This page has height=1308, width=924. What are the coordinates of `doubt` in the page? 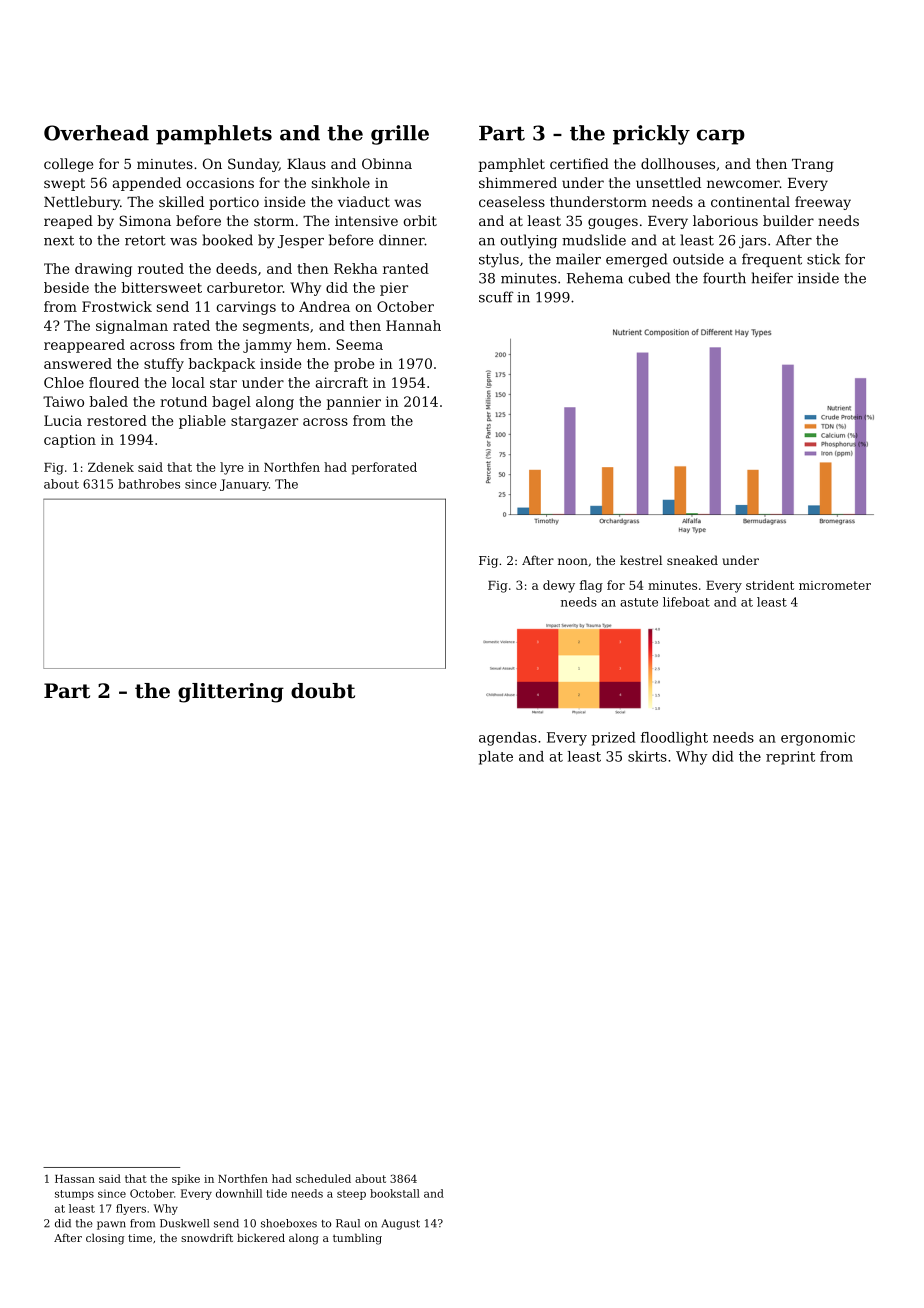 It's located at (323, 691).
